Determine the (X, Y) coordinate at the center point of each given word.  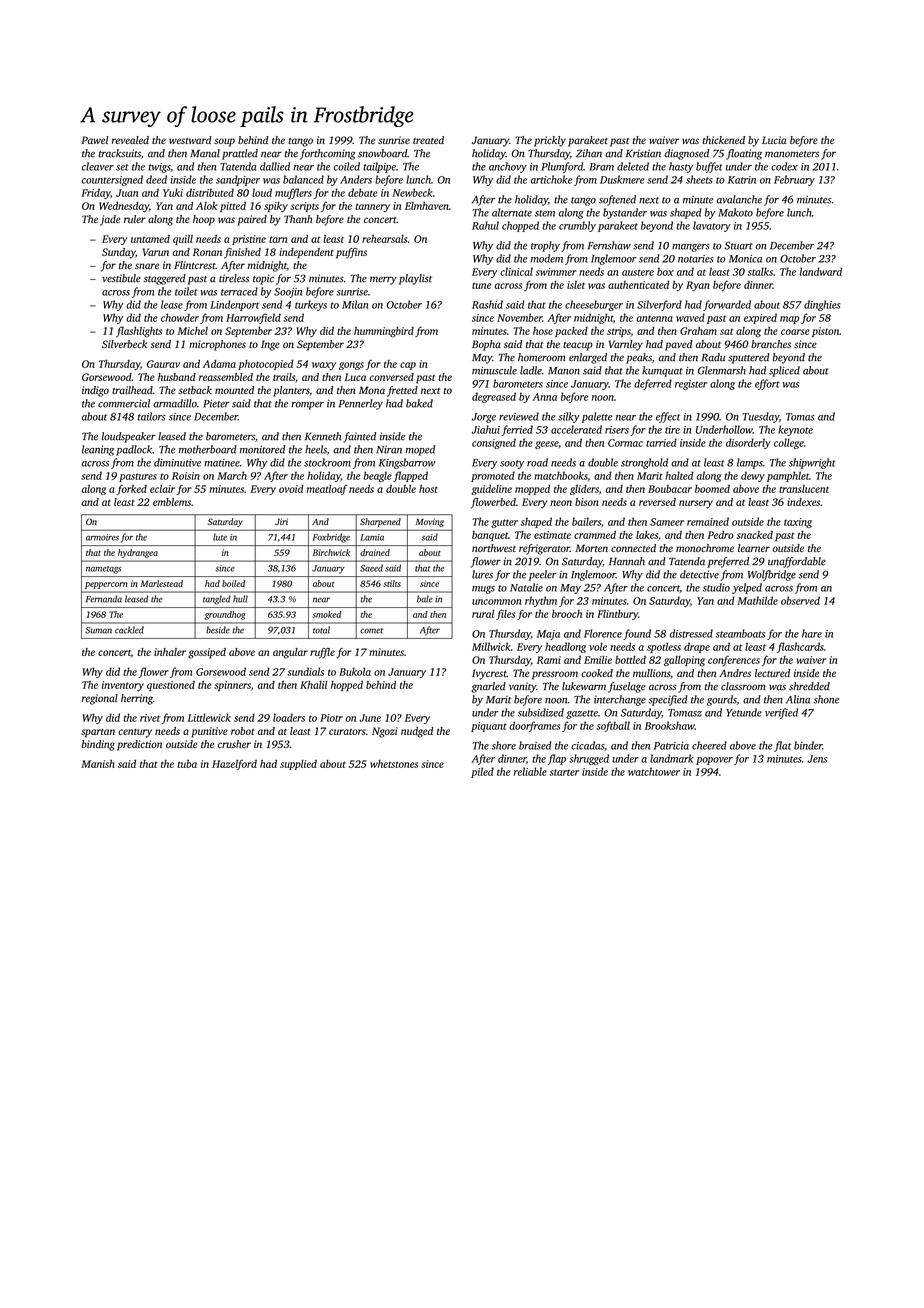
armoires (102, 537)
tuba (187, 764)
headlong (565, 647)
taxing (798, 523)
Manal (205, 153)
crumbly (577, 226)
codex (784, 166)
